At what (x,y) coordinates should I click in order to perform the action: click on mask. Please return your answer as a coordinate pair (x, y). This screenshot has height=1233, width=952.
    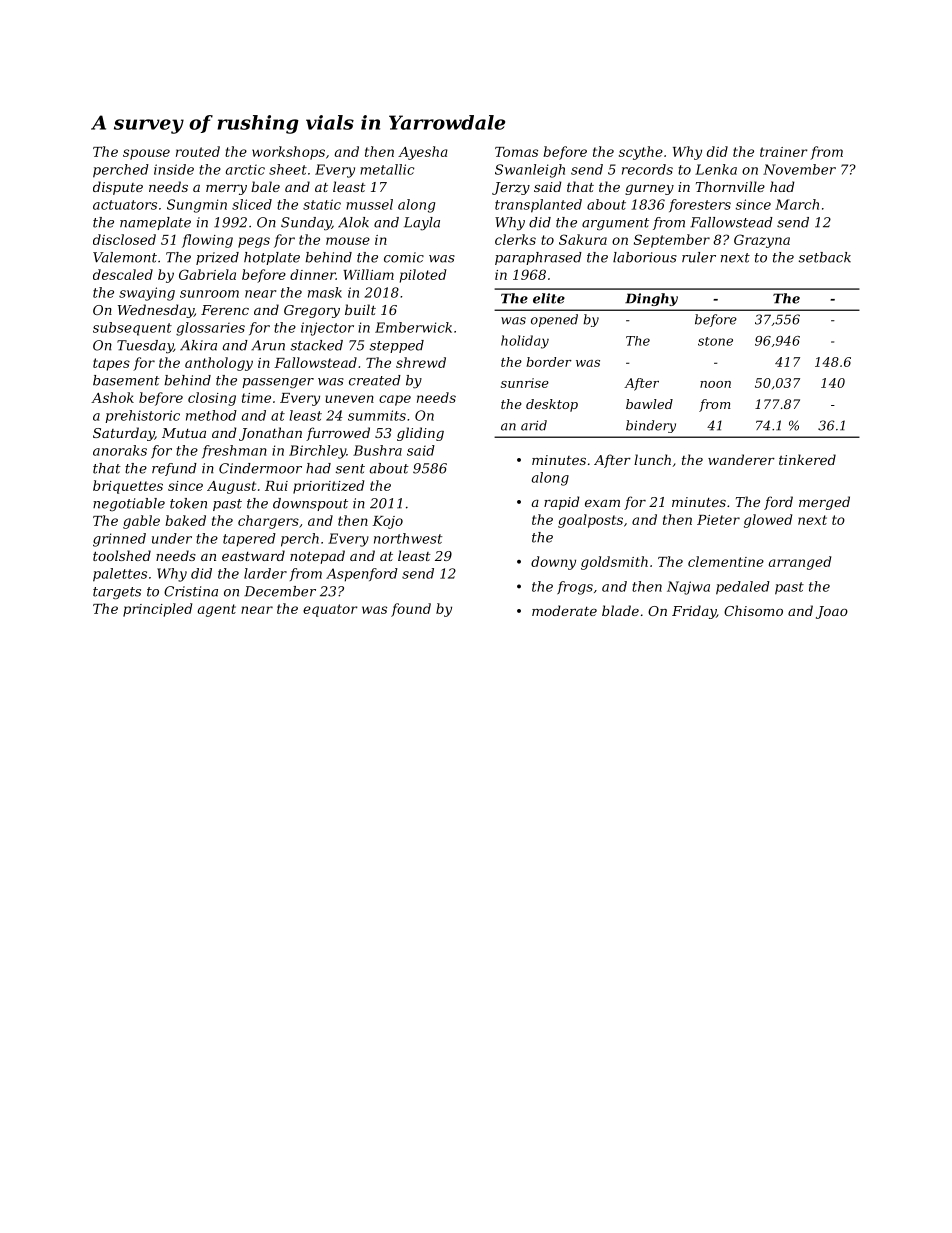
    Looking at the image, I should click on (325, 292).
